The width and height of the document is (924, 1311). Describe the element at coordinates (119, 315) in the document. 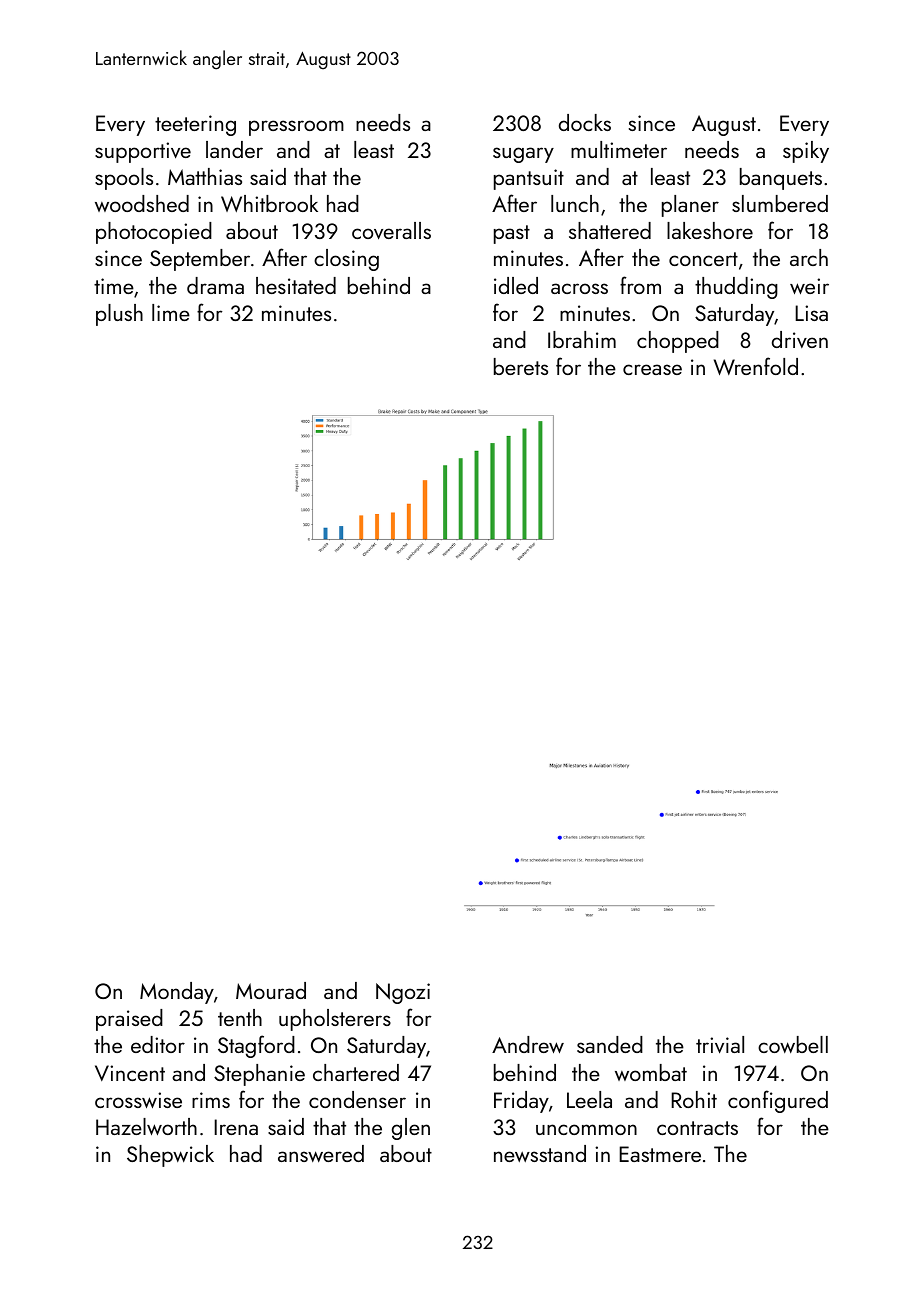

I see `plush` at that location.
